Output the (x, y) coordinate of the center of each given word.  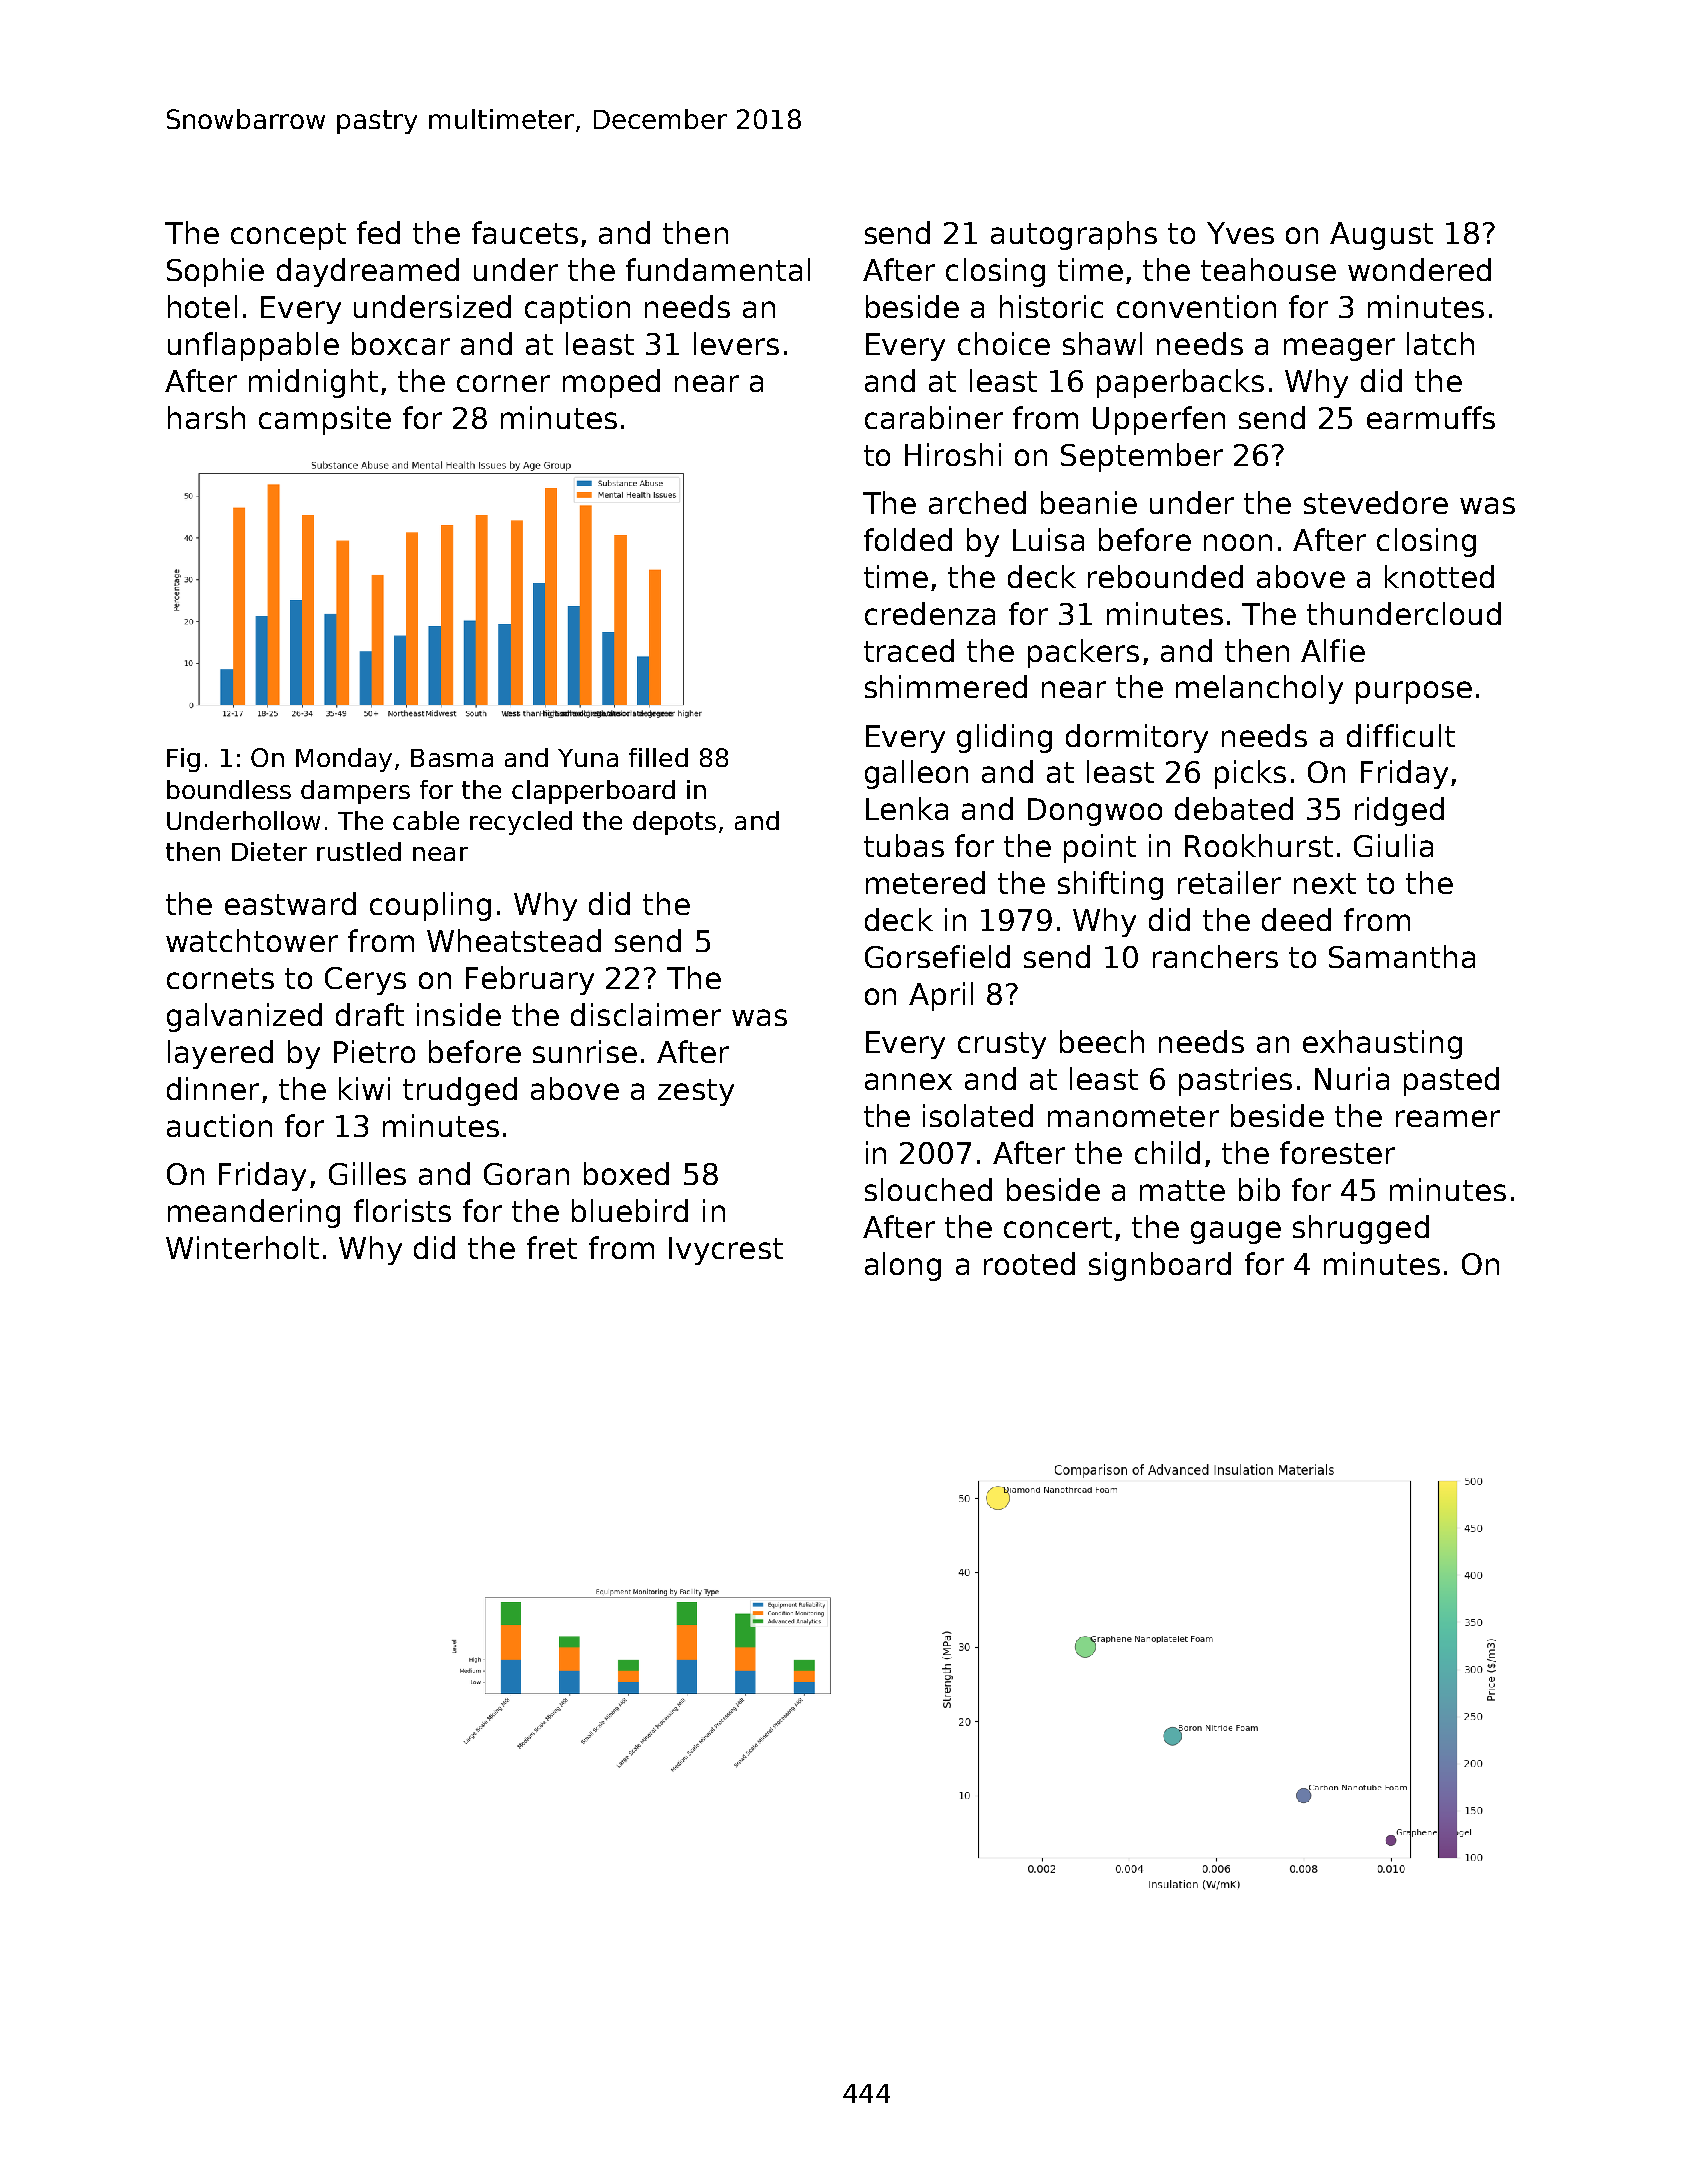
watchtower (252, 940)
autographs (1074, 235)
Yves (1240, 233)
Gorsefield (937, 956)
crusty (1002, 1045)
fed (378, 232)
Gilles (367, 1173)
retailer (1229, 882)
